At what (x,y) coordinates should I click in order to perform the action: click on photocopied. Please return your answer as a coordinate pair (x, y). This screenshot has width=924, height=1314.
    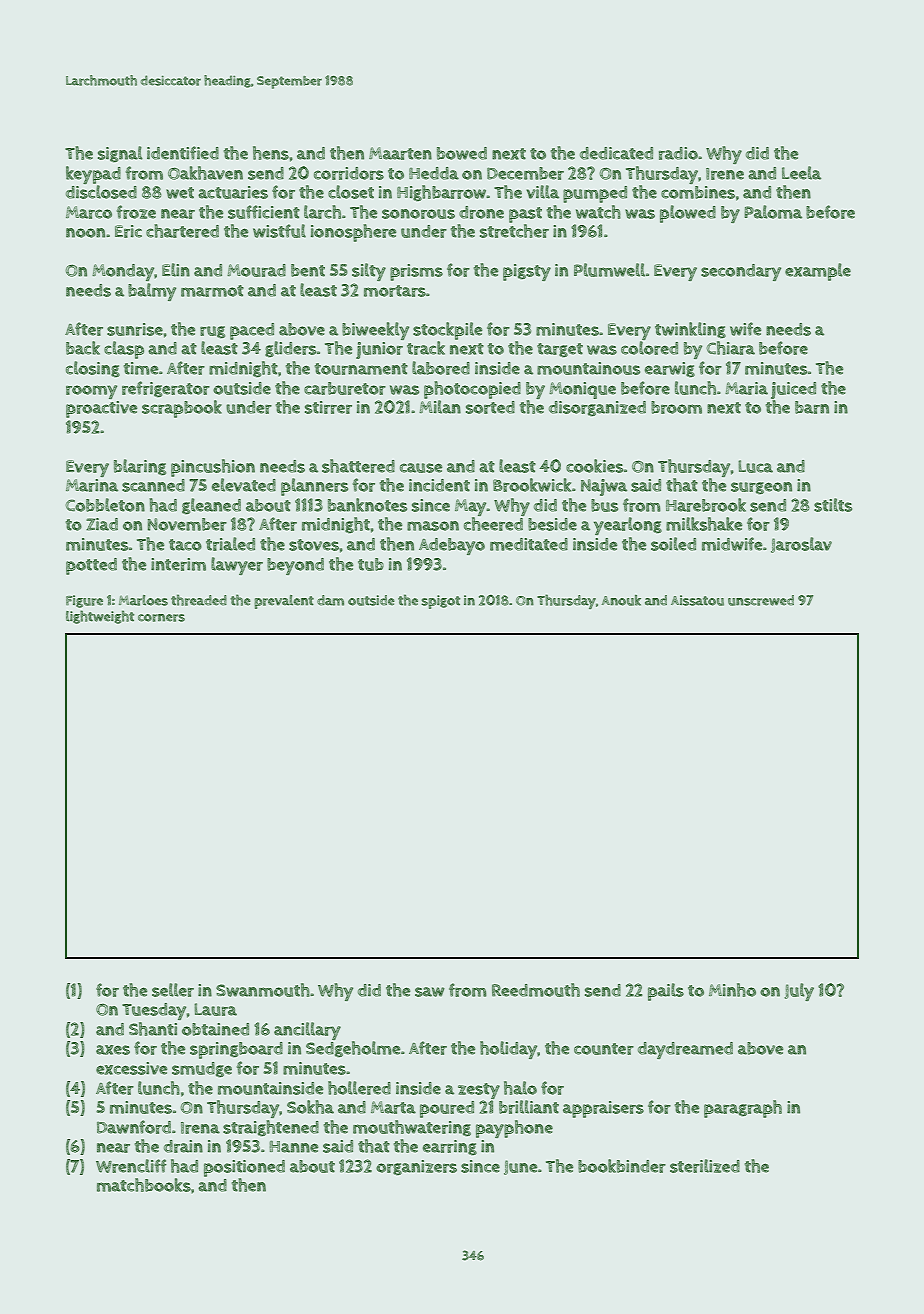
    Looking at the image, I should click on (472, 390).
